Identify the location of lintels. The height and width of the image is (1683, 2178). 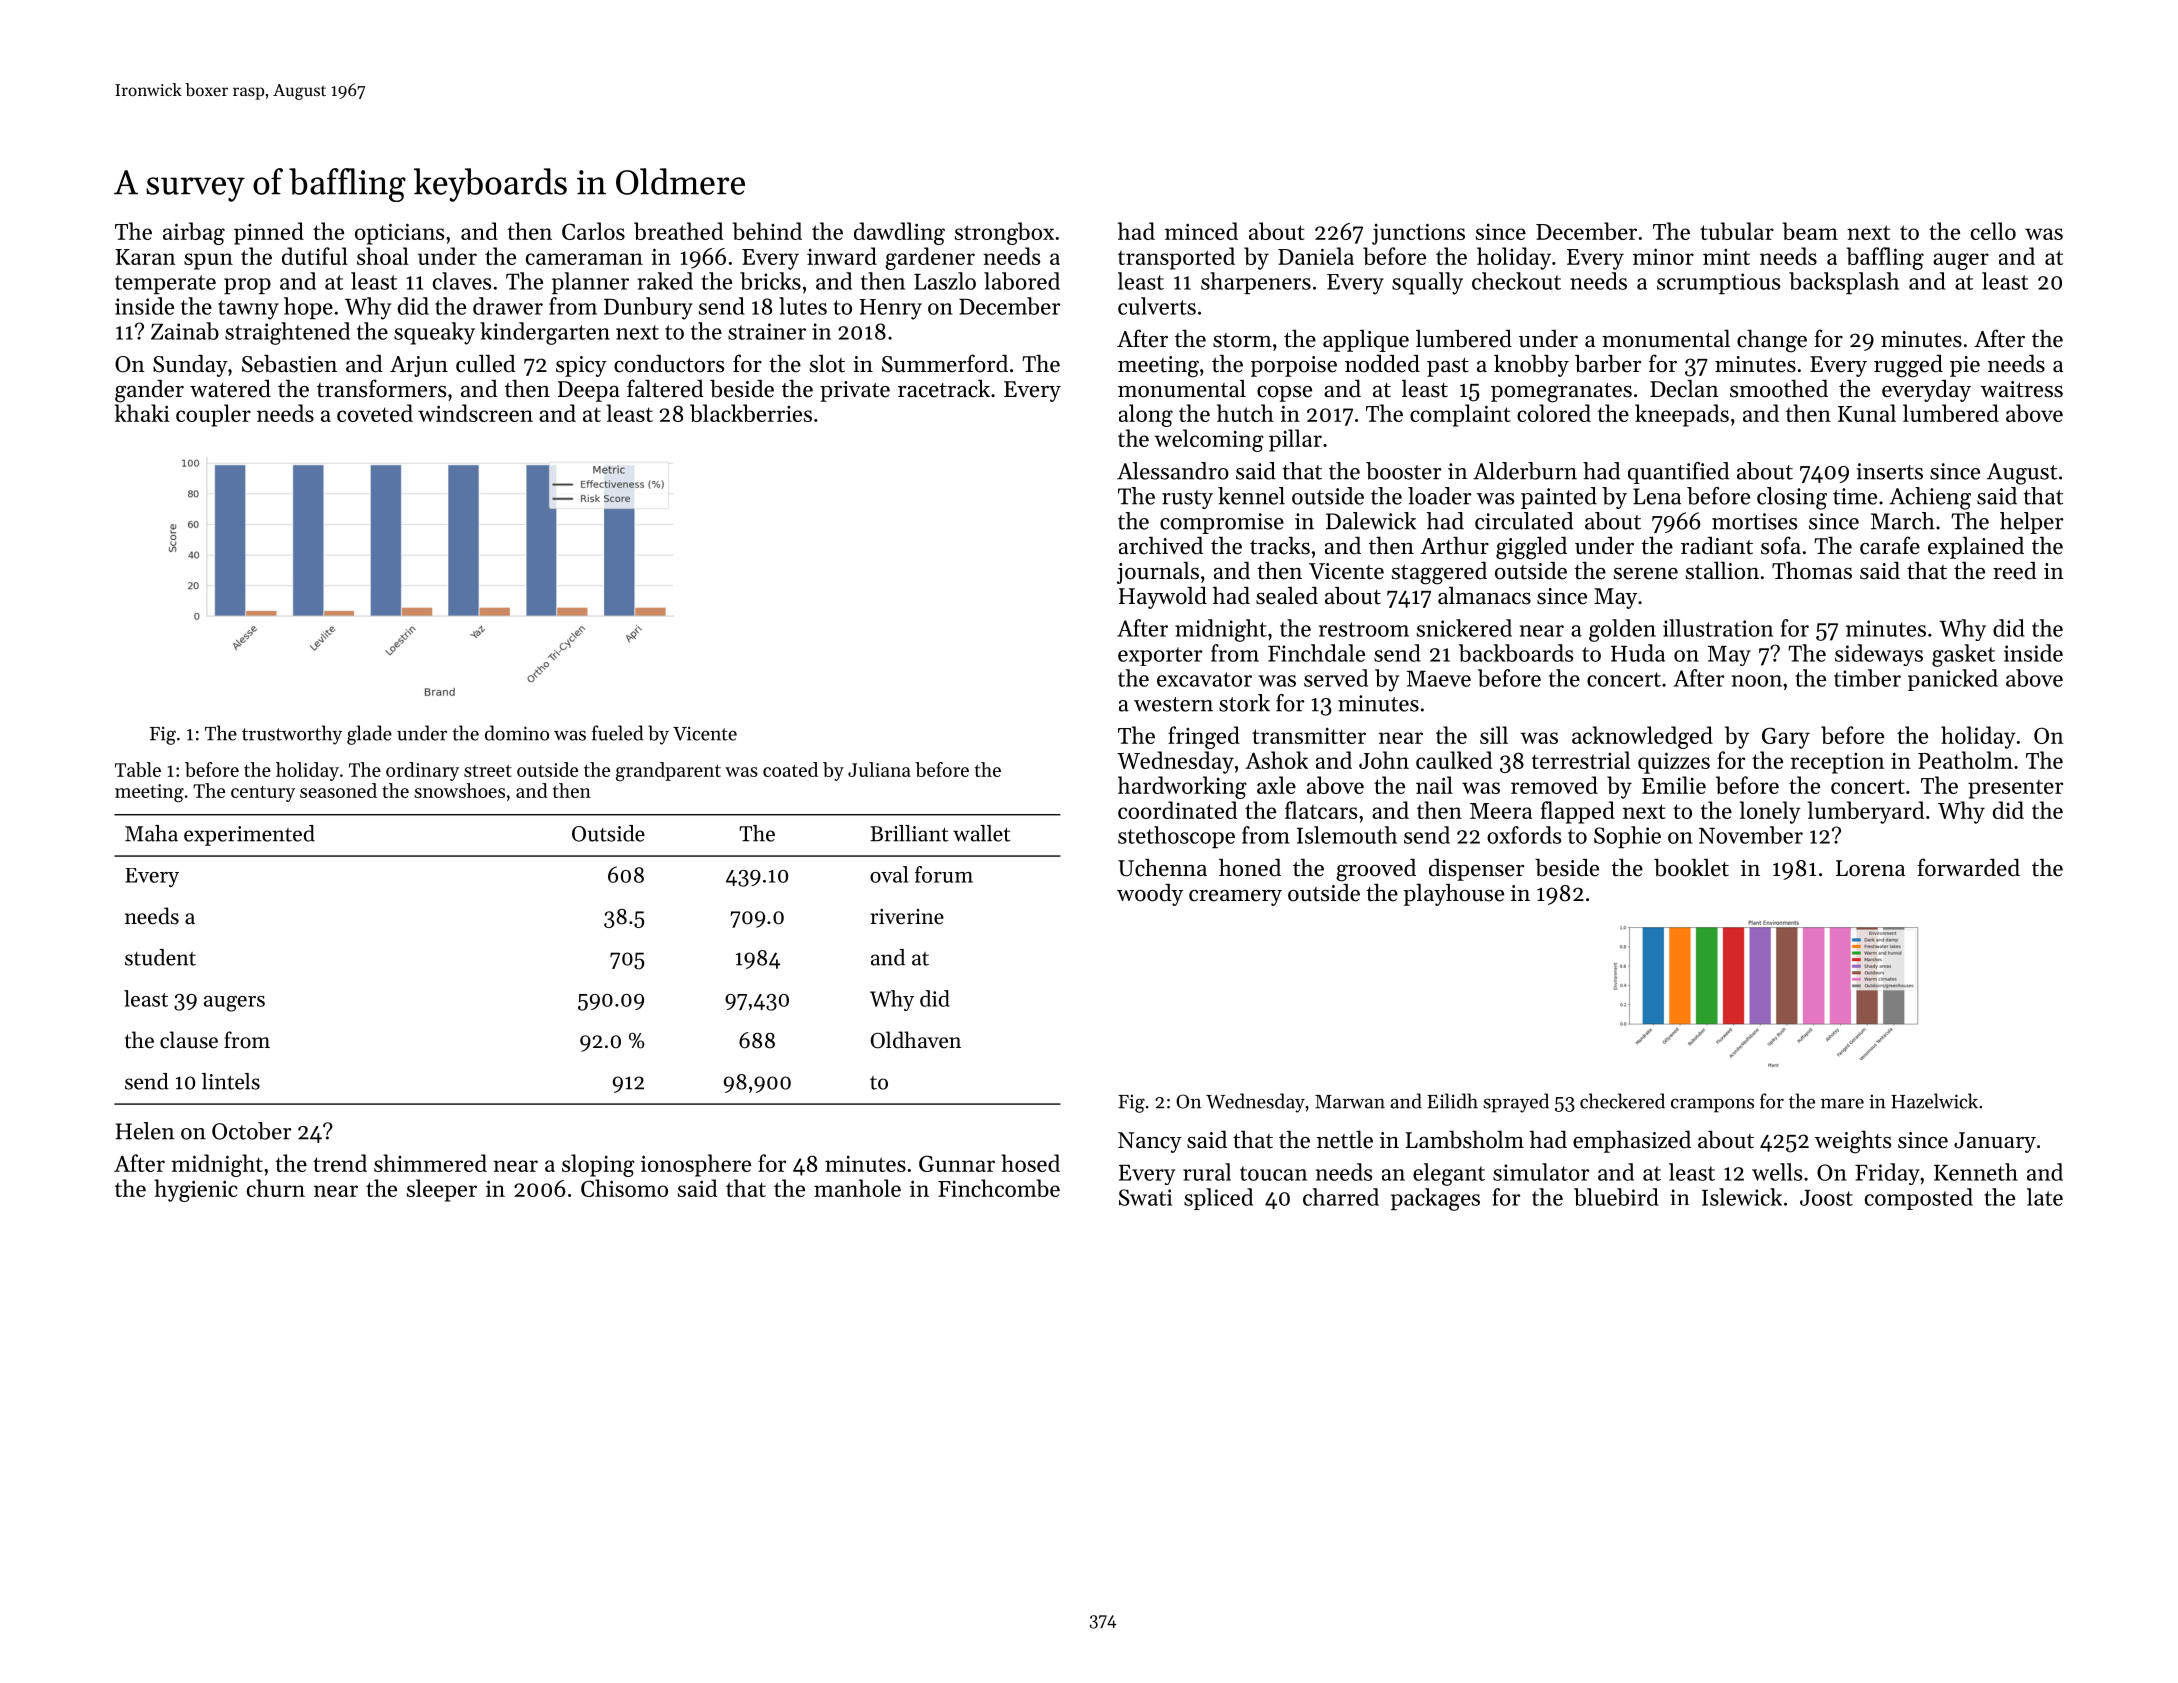
(231, 1081).
